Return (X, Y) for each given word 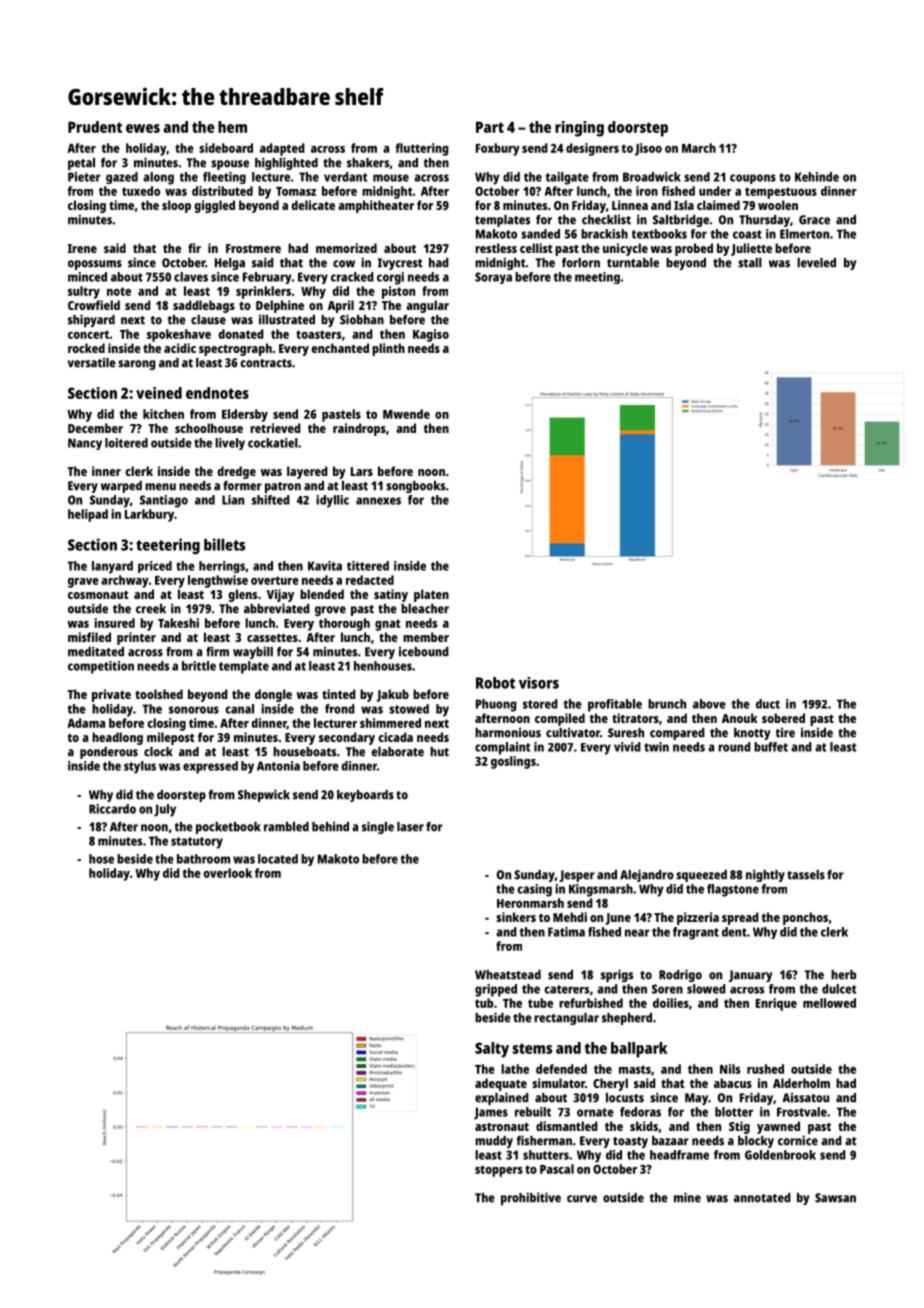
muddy (494, 1142)
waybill (253, 652)
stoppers (499, 1171)
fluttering (422, 149)
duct (768, 704)
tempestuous (781, 193)
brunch (667, 704)
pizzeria (698, 918)
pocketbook (228, 828)
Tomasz (296, 191)
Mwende (406, 414)
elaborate (397, 752)
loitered (126, 443)
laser (410, 827)
